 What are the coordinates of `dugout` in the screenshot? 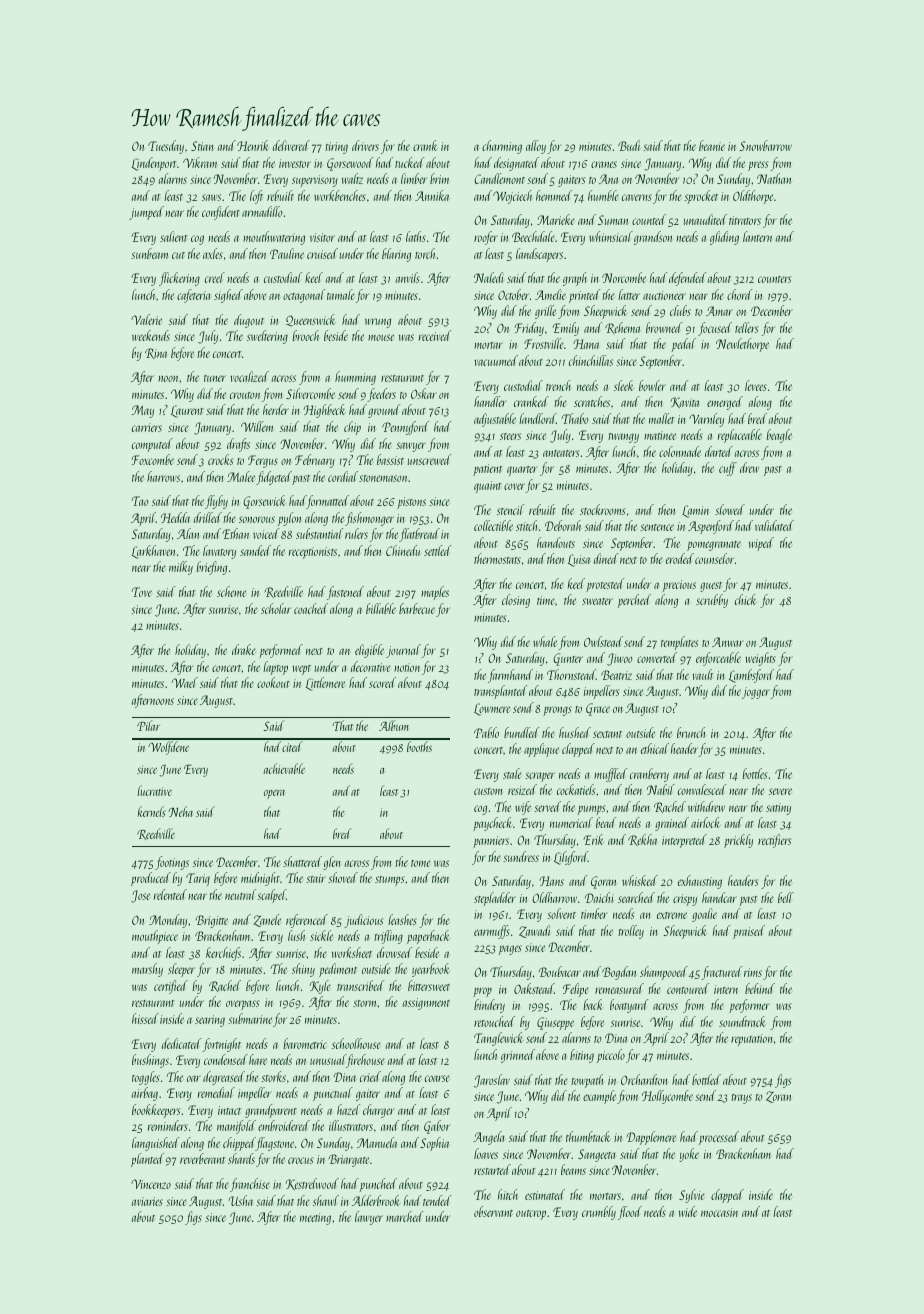 It's located at (249, 321).
